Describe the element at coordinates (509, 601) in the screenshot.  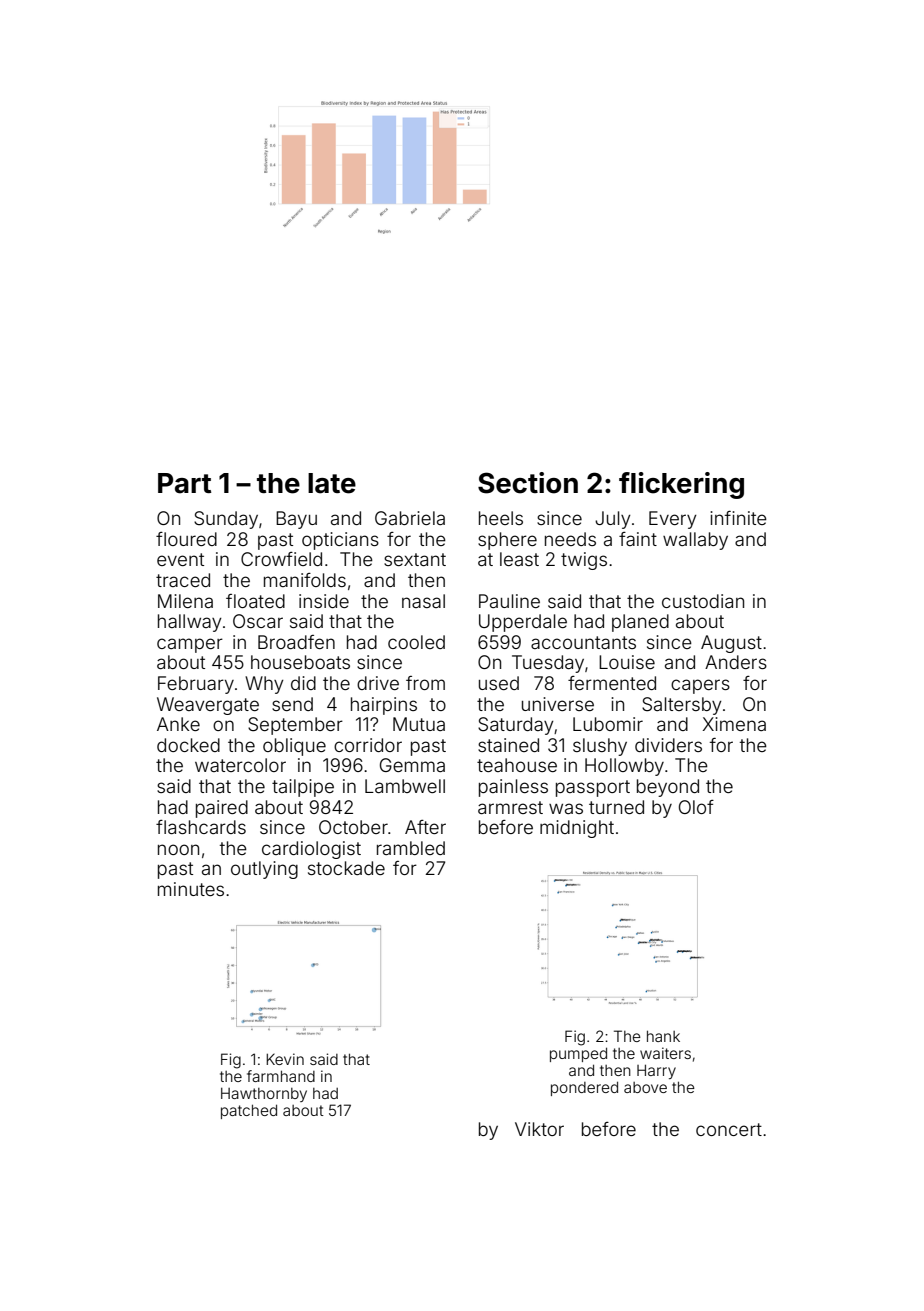
I see `Pauline` at that location.
